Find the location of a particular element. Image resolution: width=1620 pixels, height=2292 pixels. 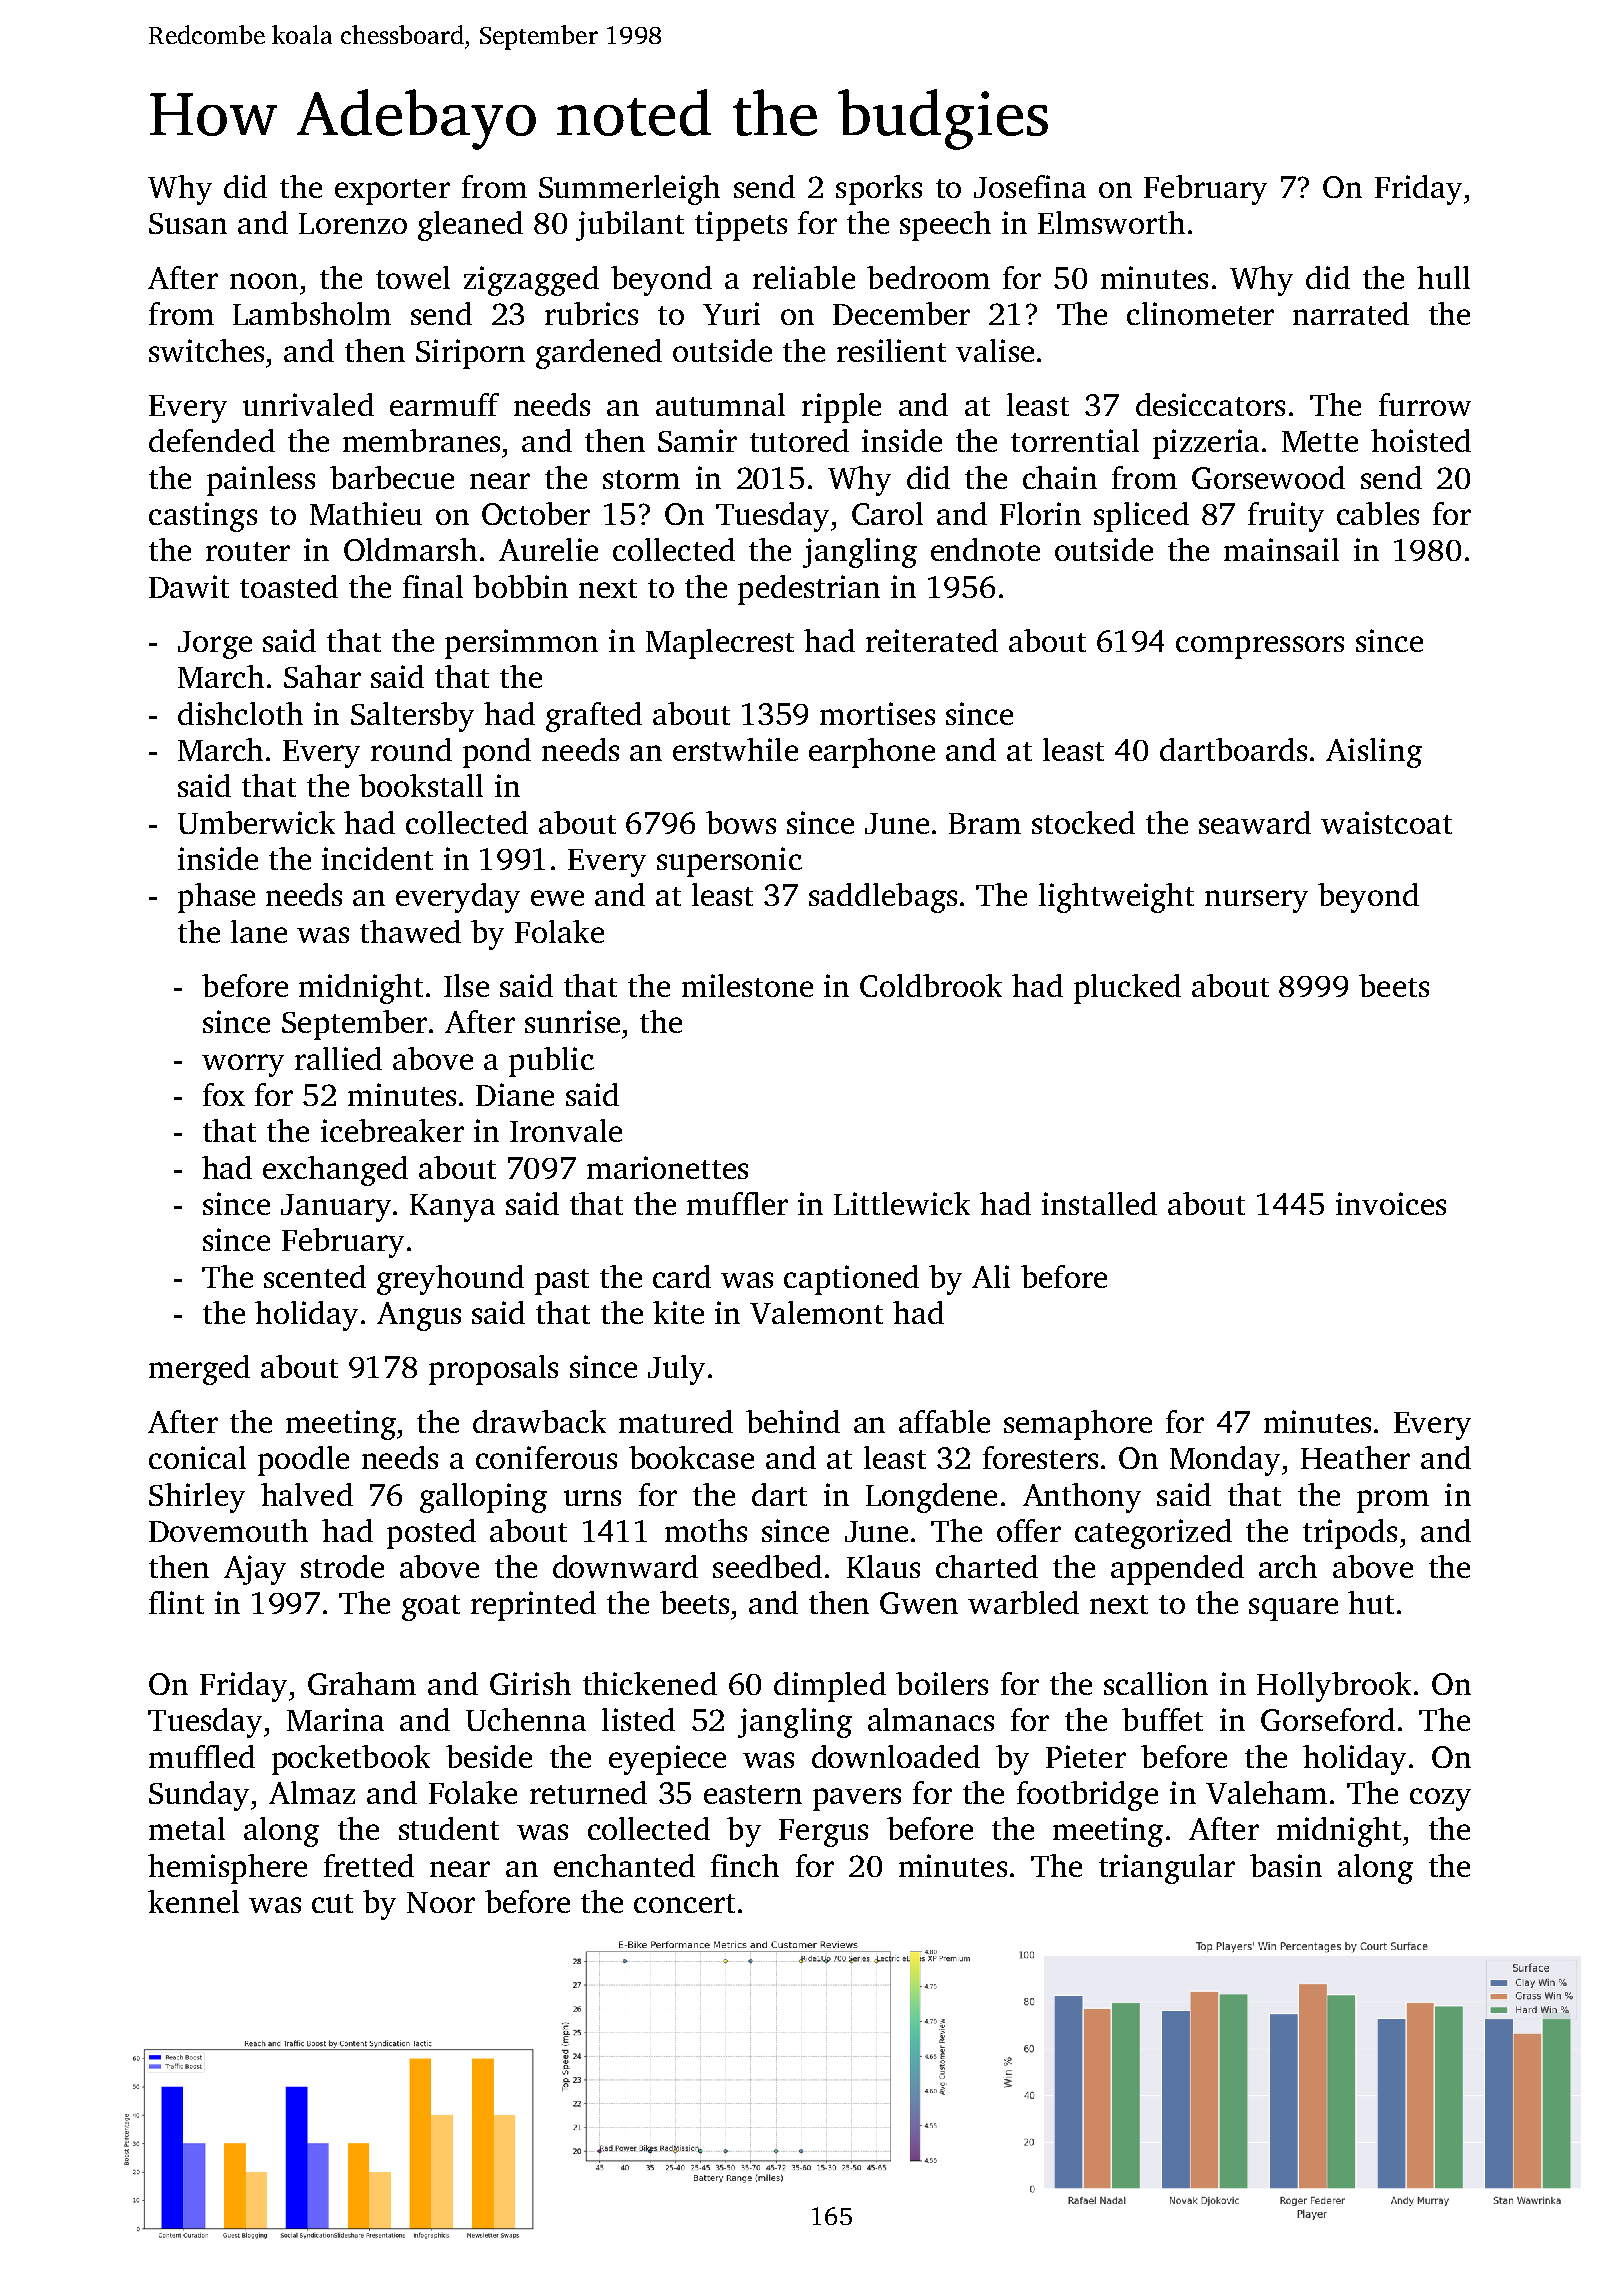

plucked is located at coordinates (1127, 989).
